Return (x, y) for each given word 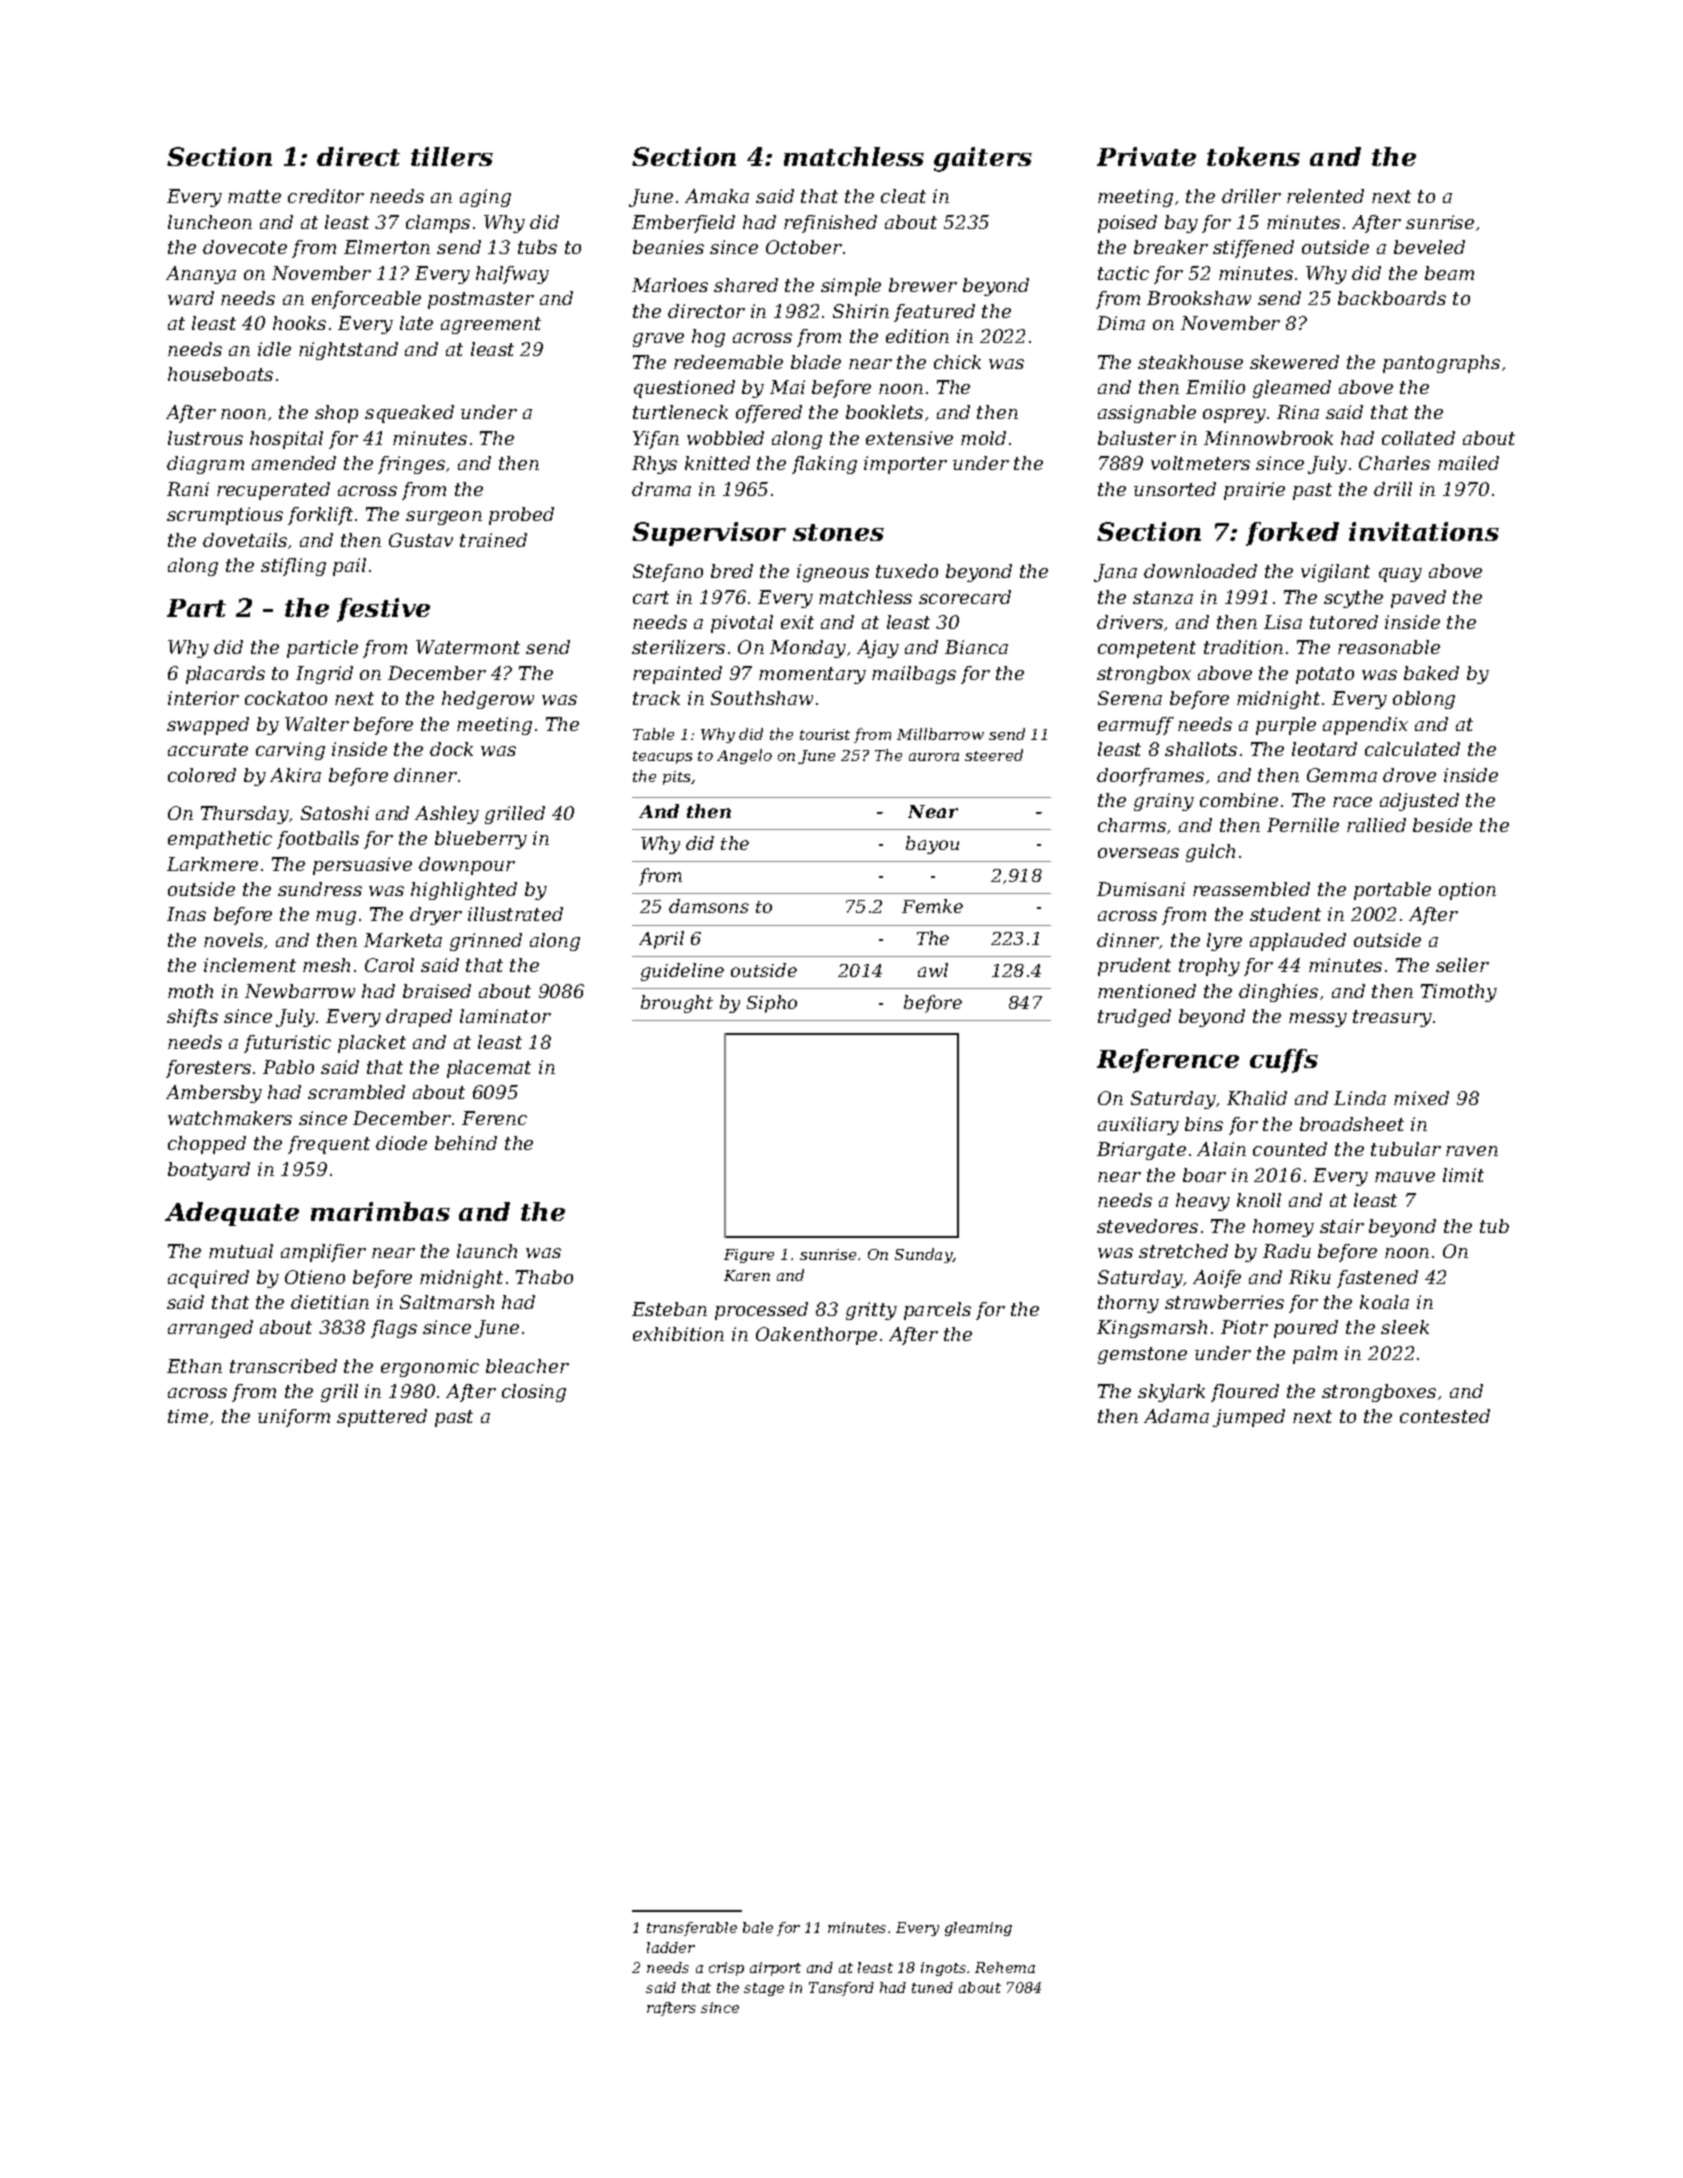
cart (651, 597)
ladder (671, 1947)
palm (1315, 1355)
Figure (749, 1256)
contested (1445, 1416)
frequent (329, 1145)
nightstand (348, 351)
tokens (1253, 156)
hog (708, 338)
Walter (317, 724)
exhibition (678, 1334)
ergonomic (430, 1368)
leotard (1324, 749)
